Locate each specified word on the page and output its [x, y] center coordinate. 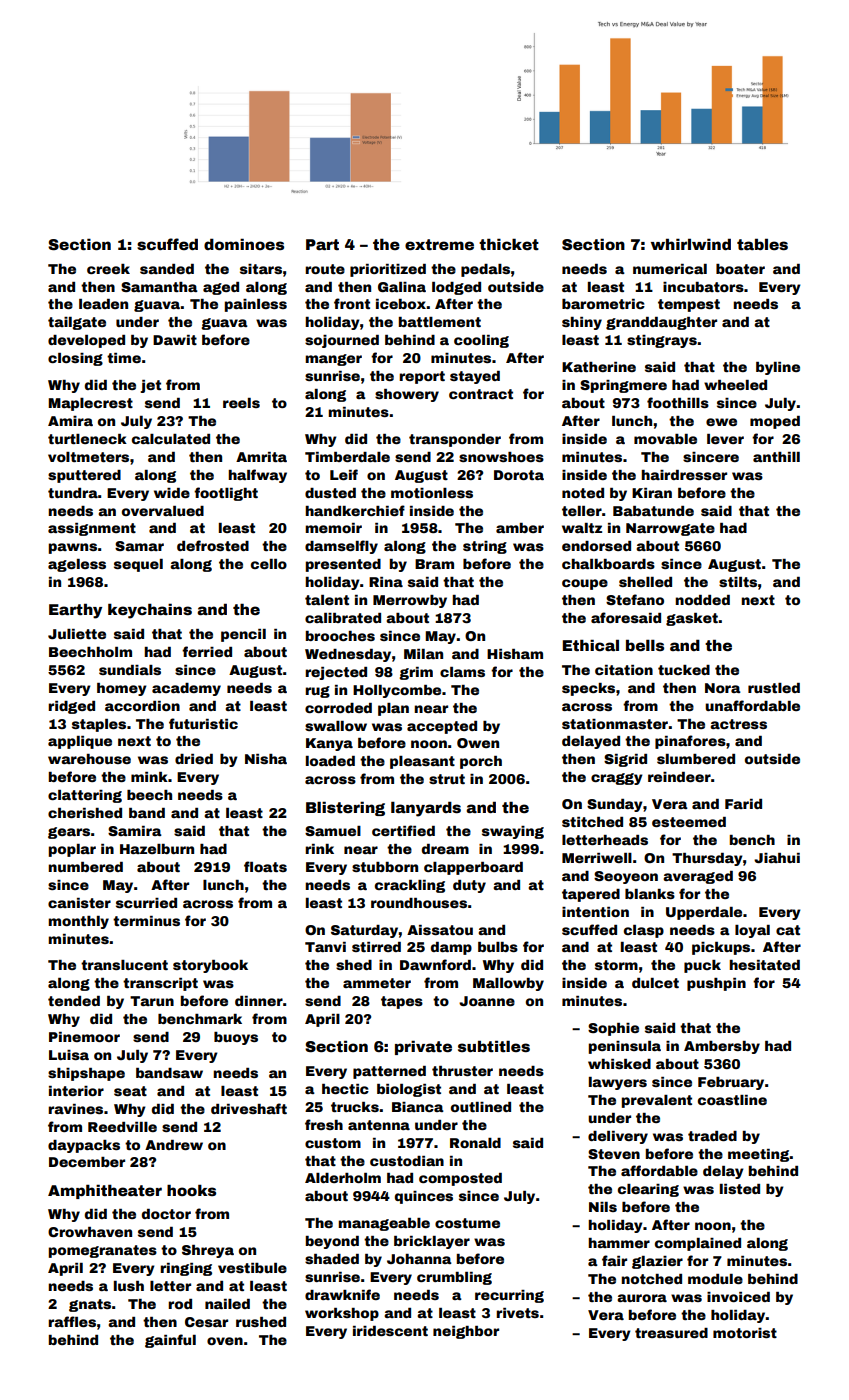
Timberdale [347, 457]
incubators [703, 287]
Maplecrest [90, 404]
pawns [73, 548]
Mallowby [508, 984]
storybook [210, 966]
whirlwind [691, 244]
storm [616, 965]
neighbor [466, 1332]
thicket [509, 244]
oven [225, 1341]
